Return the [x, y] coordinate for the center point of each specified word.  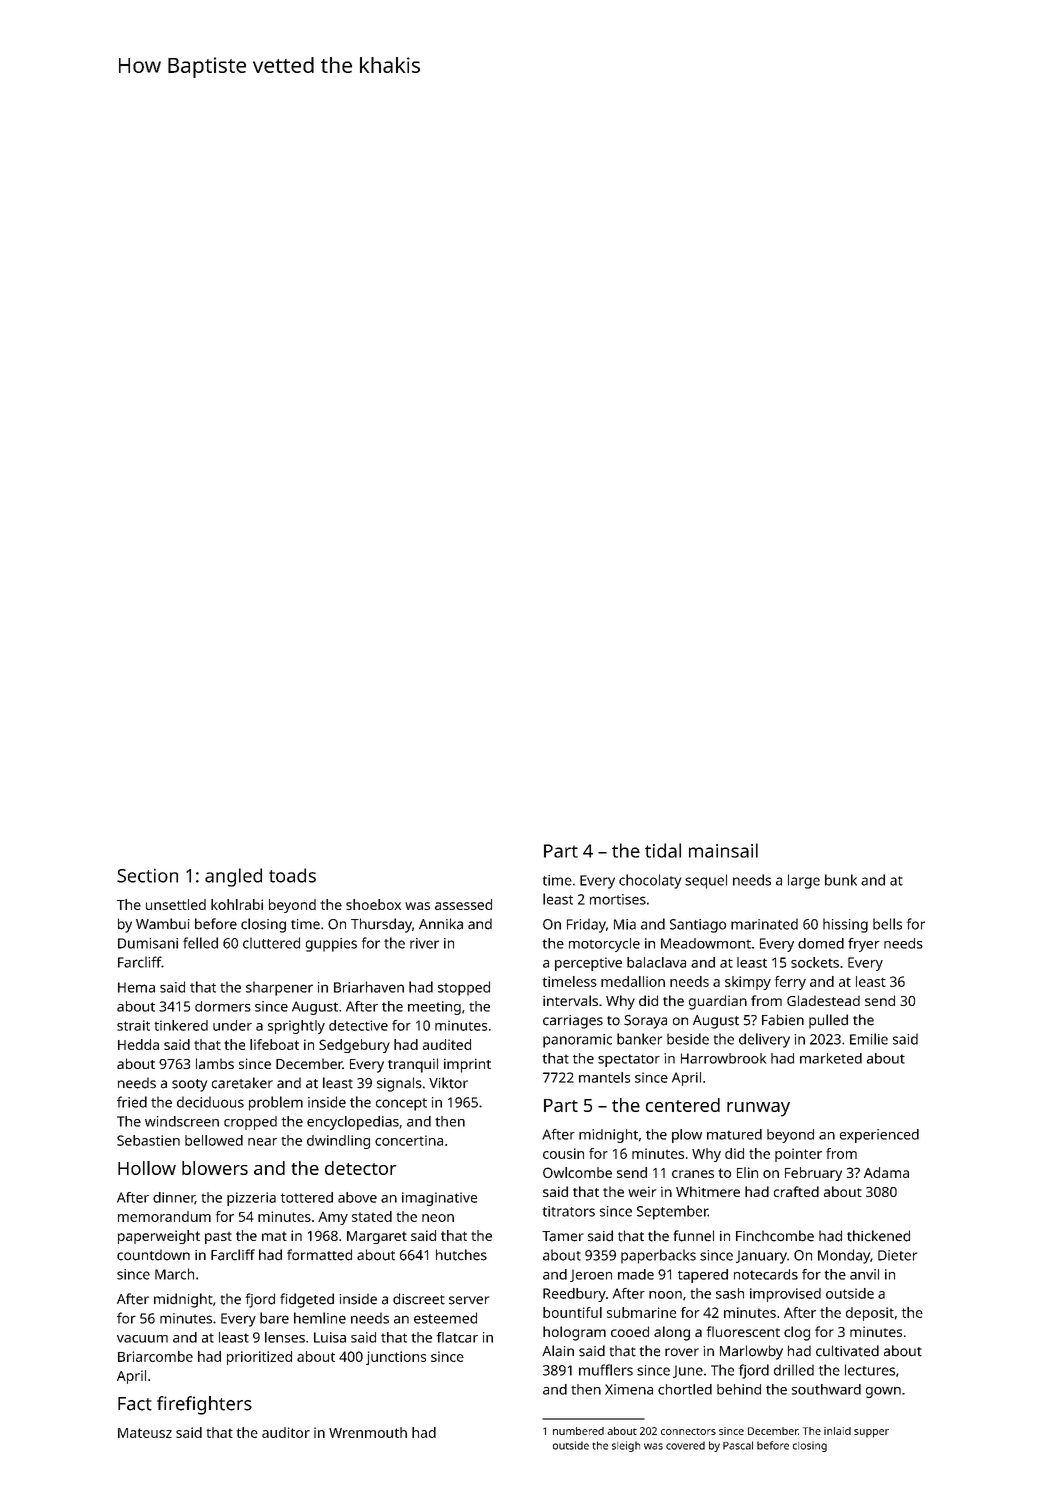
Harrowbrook [723, 1058]
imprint [467, 1065]
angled [233, 877]
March [174, 1274]
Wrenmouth [368, 1432]
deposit [870, 1314]
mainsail [723, 850]
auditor [286, 1432]
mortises [618, 899]
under [232, 1025]
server [469, 1300]
